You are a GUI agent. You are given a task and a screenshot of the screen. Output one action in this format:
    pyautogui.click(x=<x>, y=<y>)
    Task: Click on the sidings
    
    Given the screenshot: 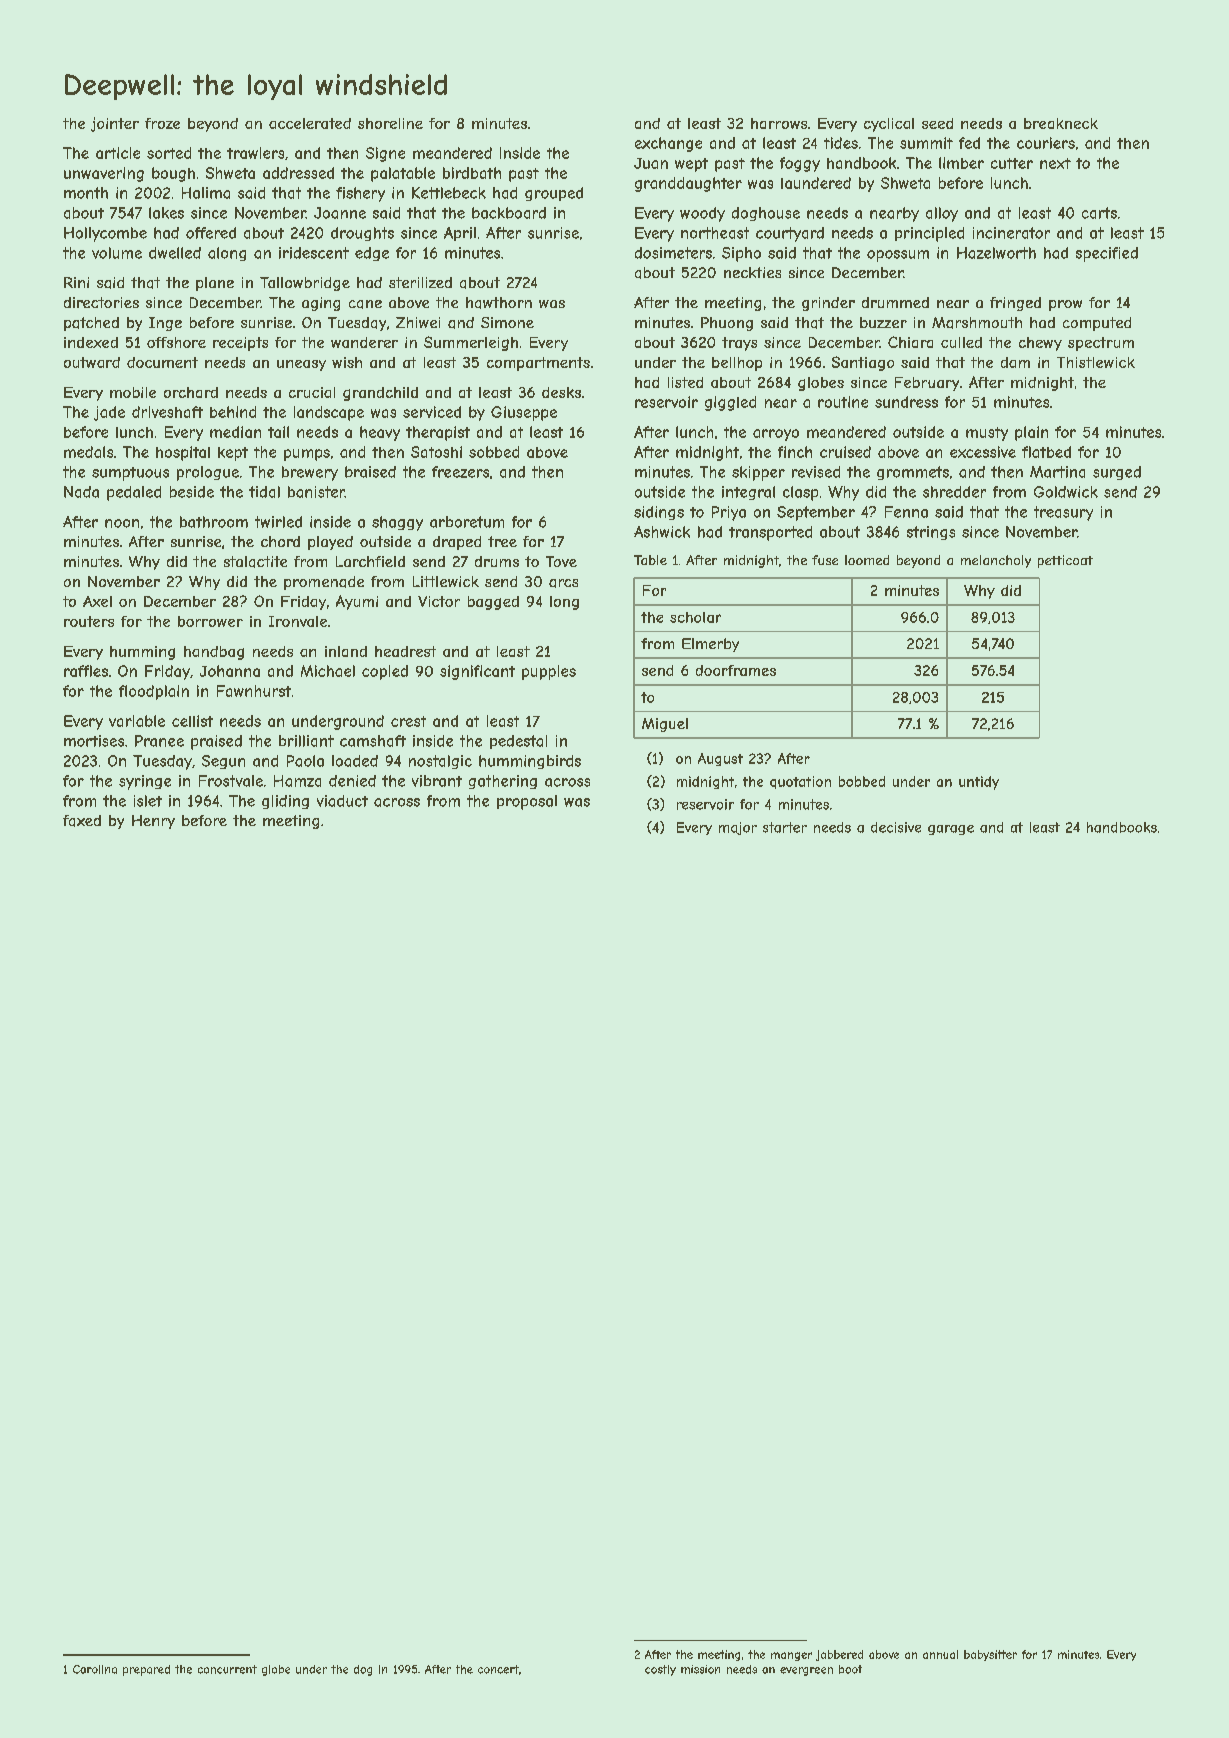 What is the action you would take?
    pyautogui.click(x=659, y=513)
